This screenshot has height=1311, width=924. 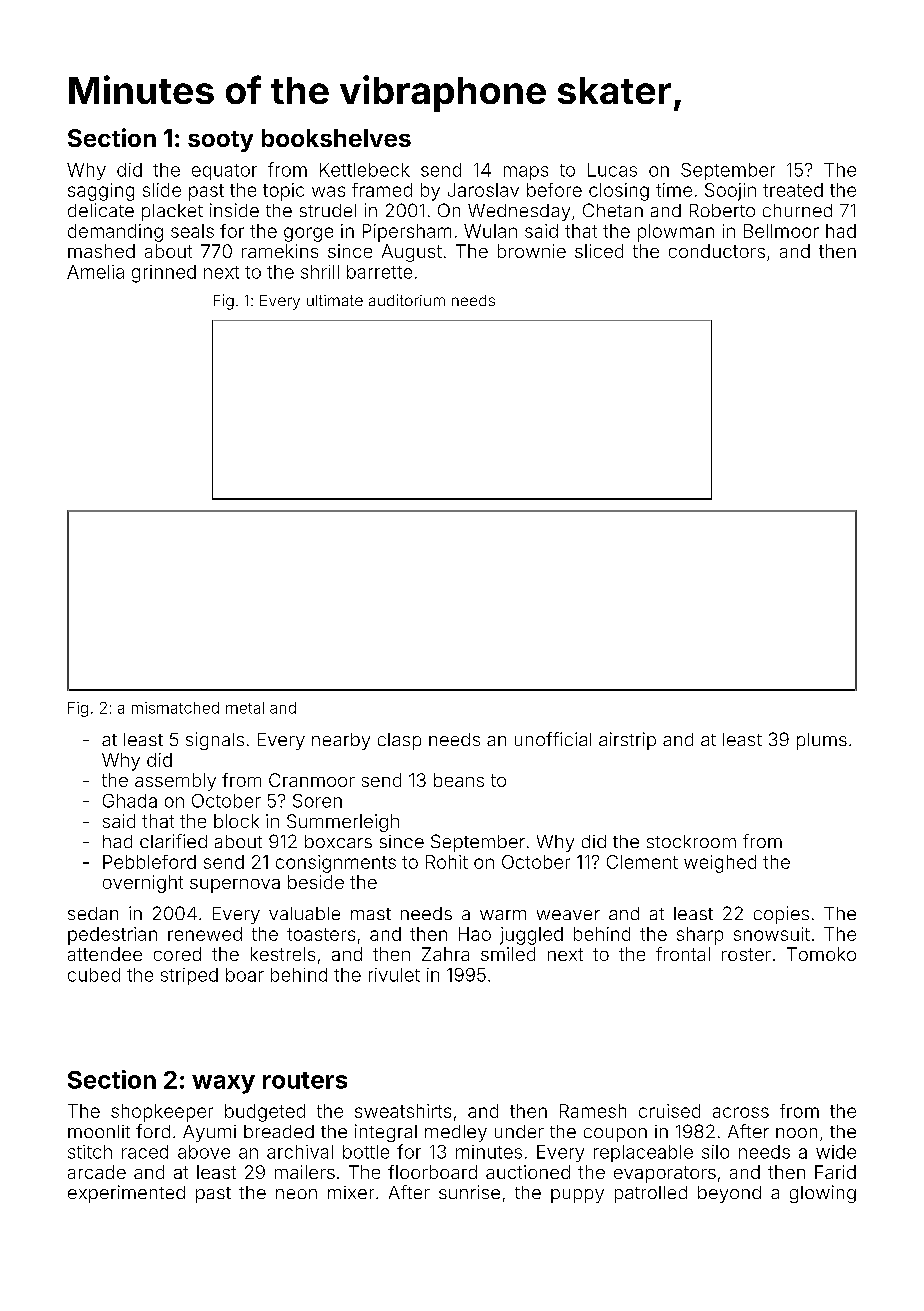 I want to click on auditorium, so click(x=407, y=300).
